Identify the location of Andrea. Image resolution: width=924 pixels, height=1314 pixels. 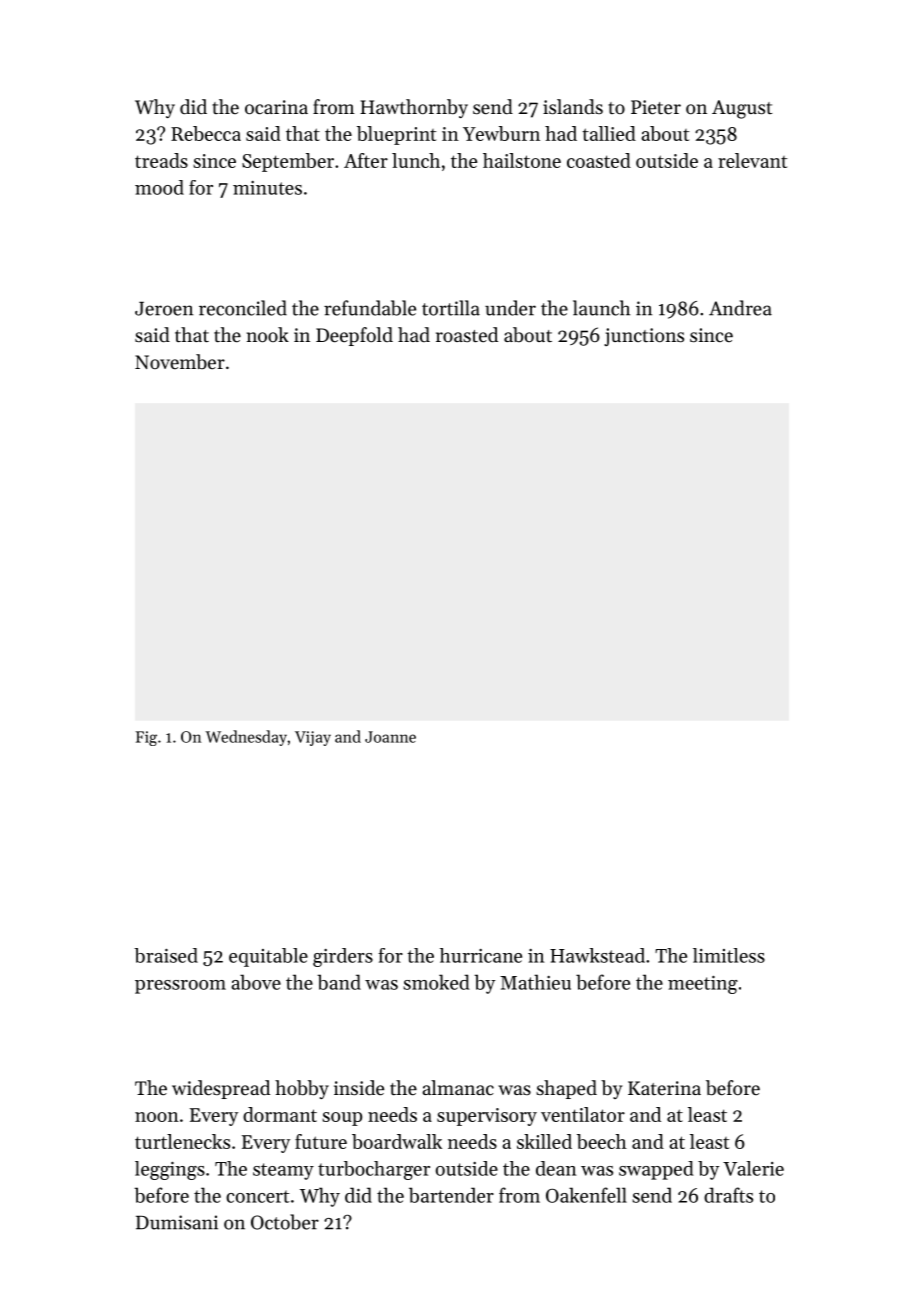
(740, 308).
